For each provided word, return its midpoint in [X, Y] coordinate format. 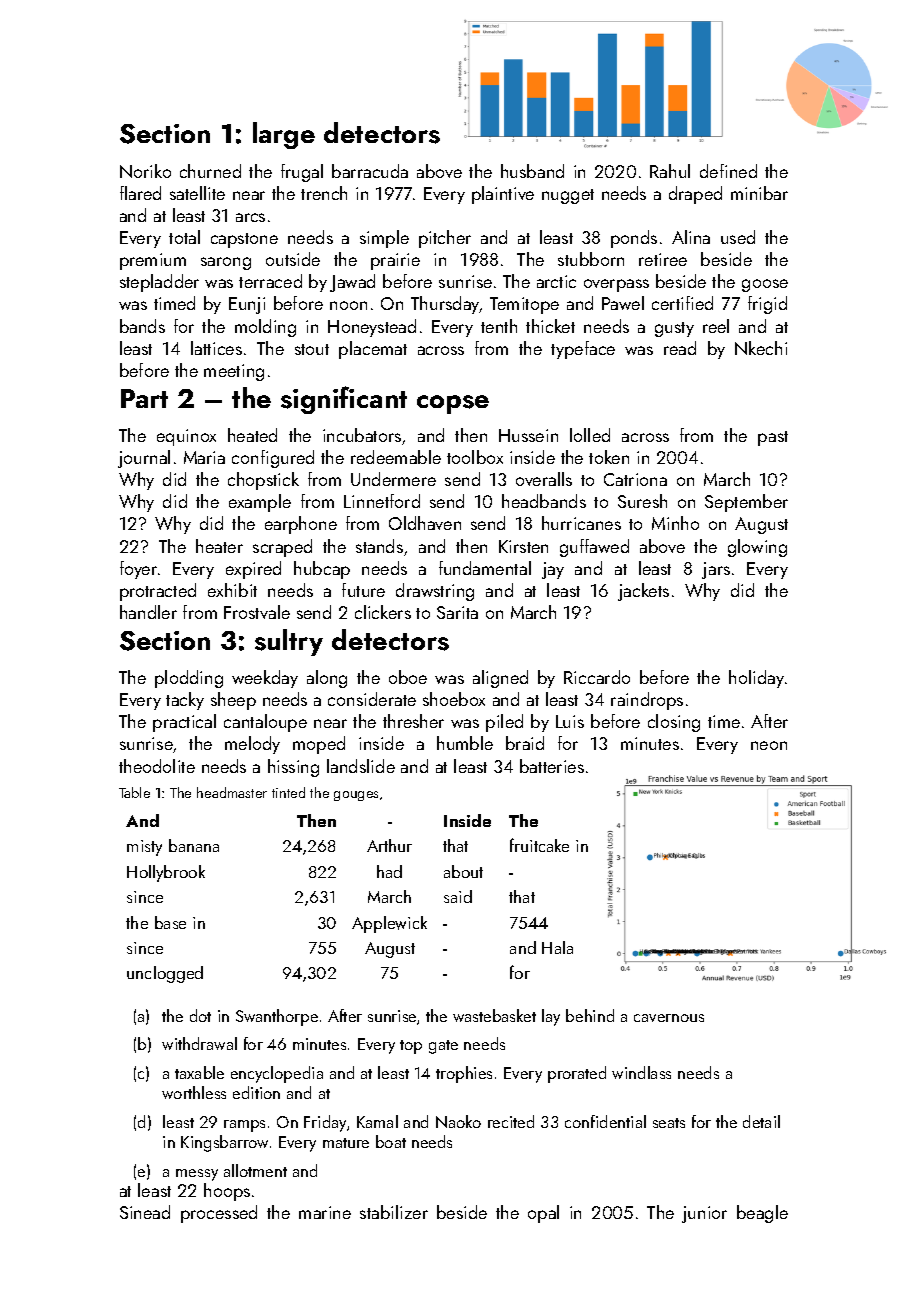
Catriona [635, 479]
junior [704, 1214]
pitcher [445, 239]
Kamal [377, 1121]
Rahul [670, 171]
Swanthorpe [277, 1017]
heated [252, 435]
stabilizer [394, 1212]
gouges [356, 796]
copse [453, 404]
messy [197, 1175]
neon [769, 745]
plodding [189, 679]
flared [140, 193]
